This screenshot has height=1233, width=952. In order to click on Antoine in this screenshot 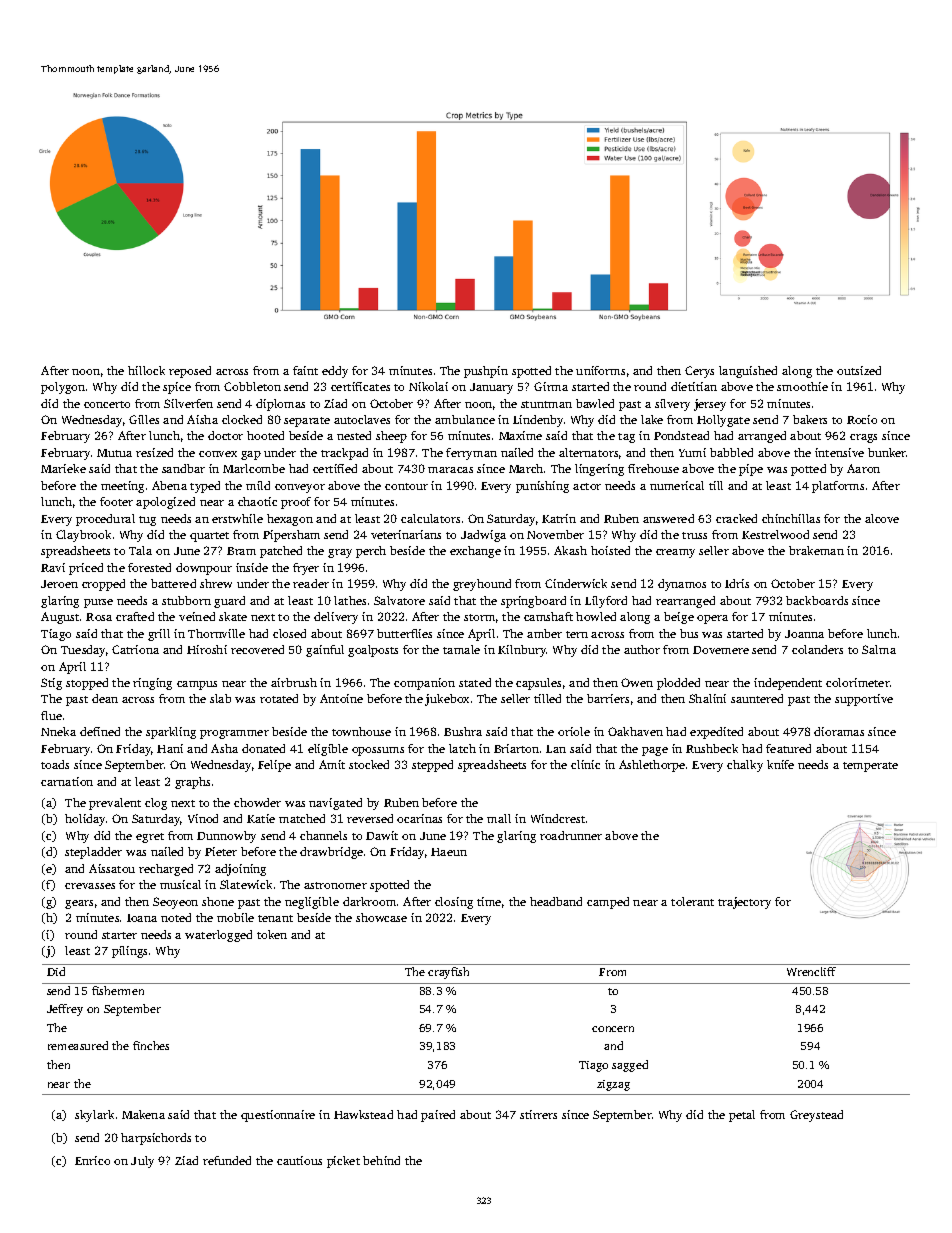, I will do `click(341, 698)`.
